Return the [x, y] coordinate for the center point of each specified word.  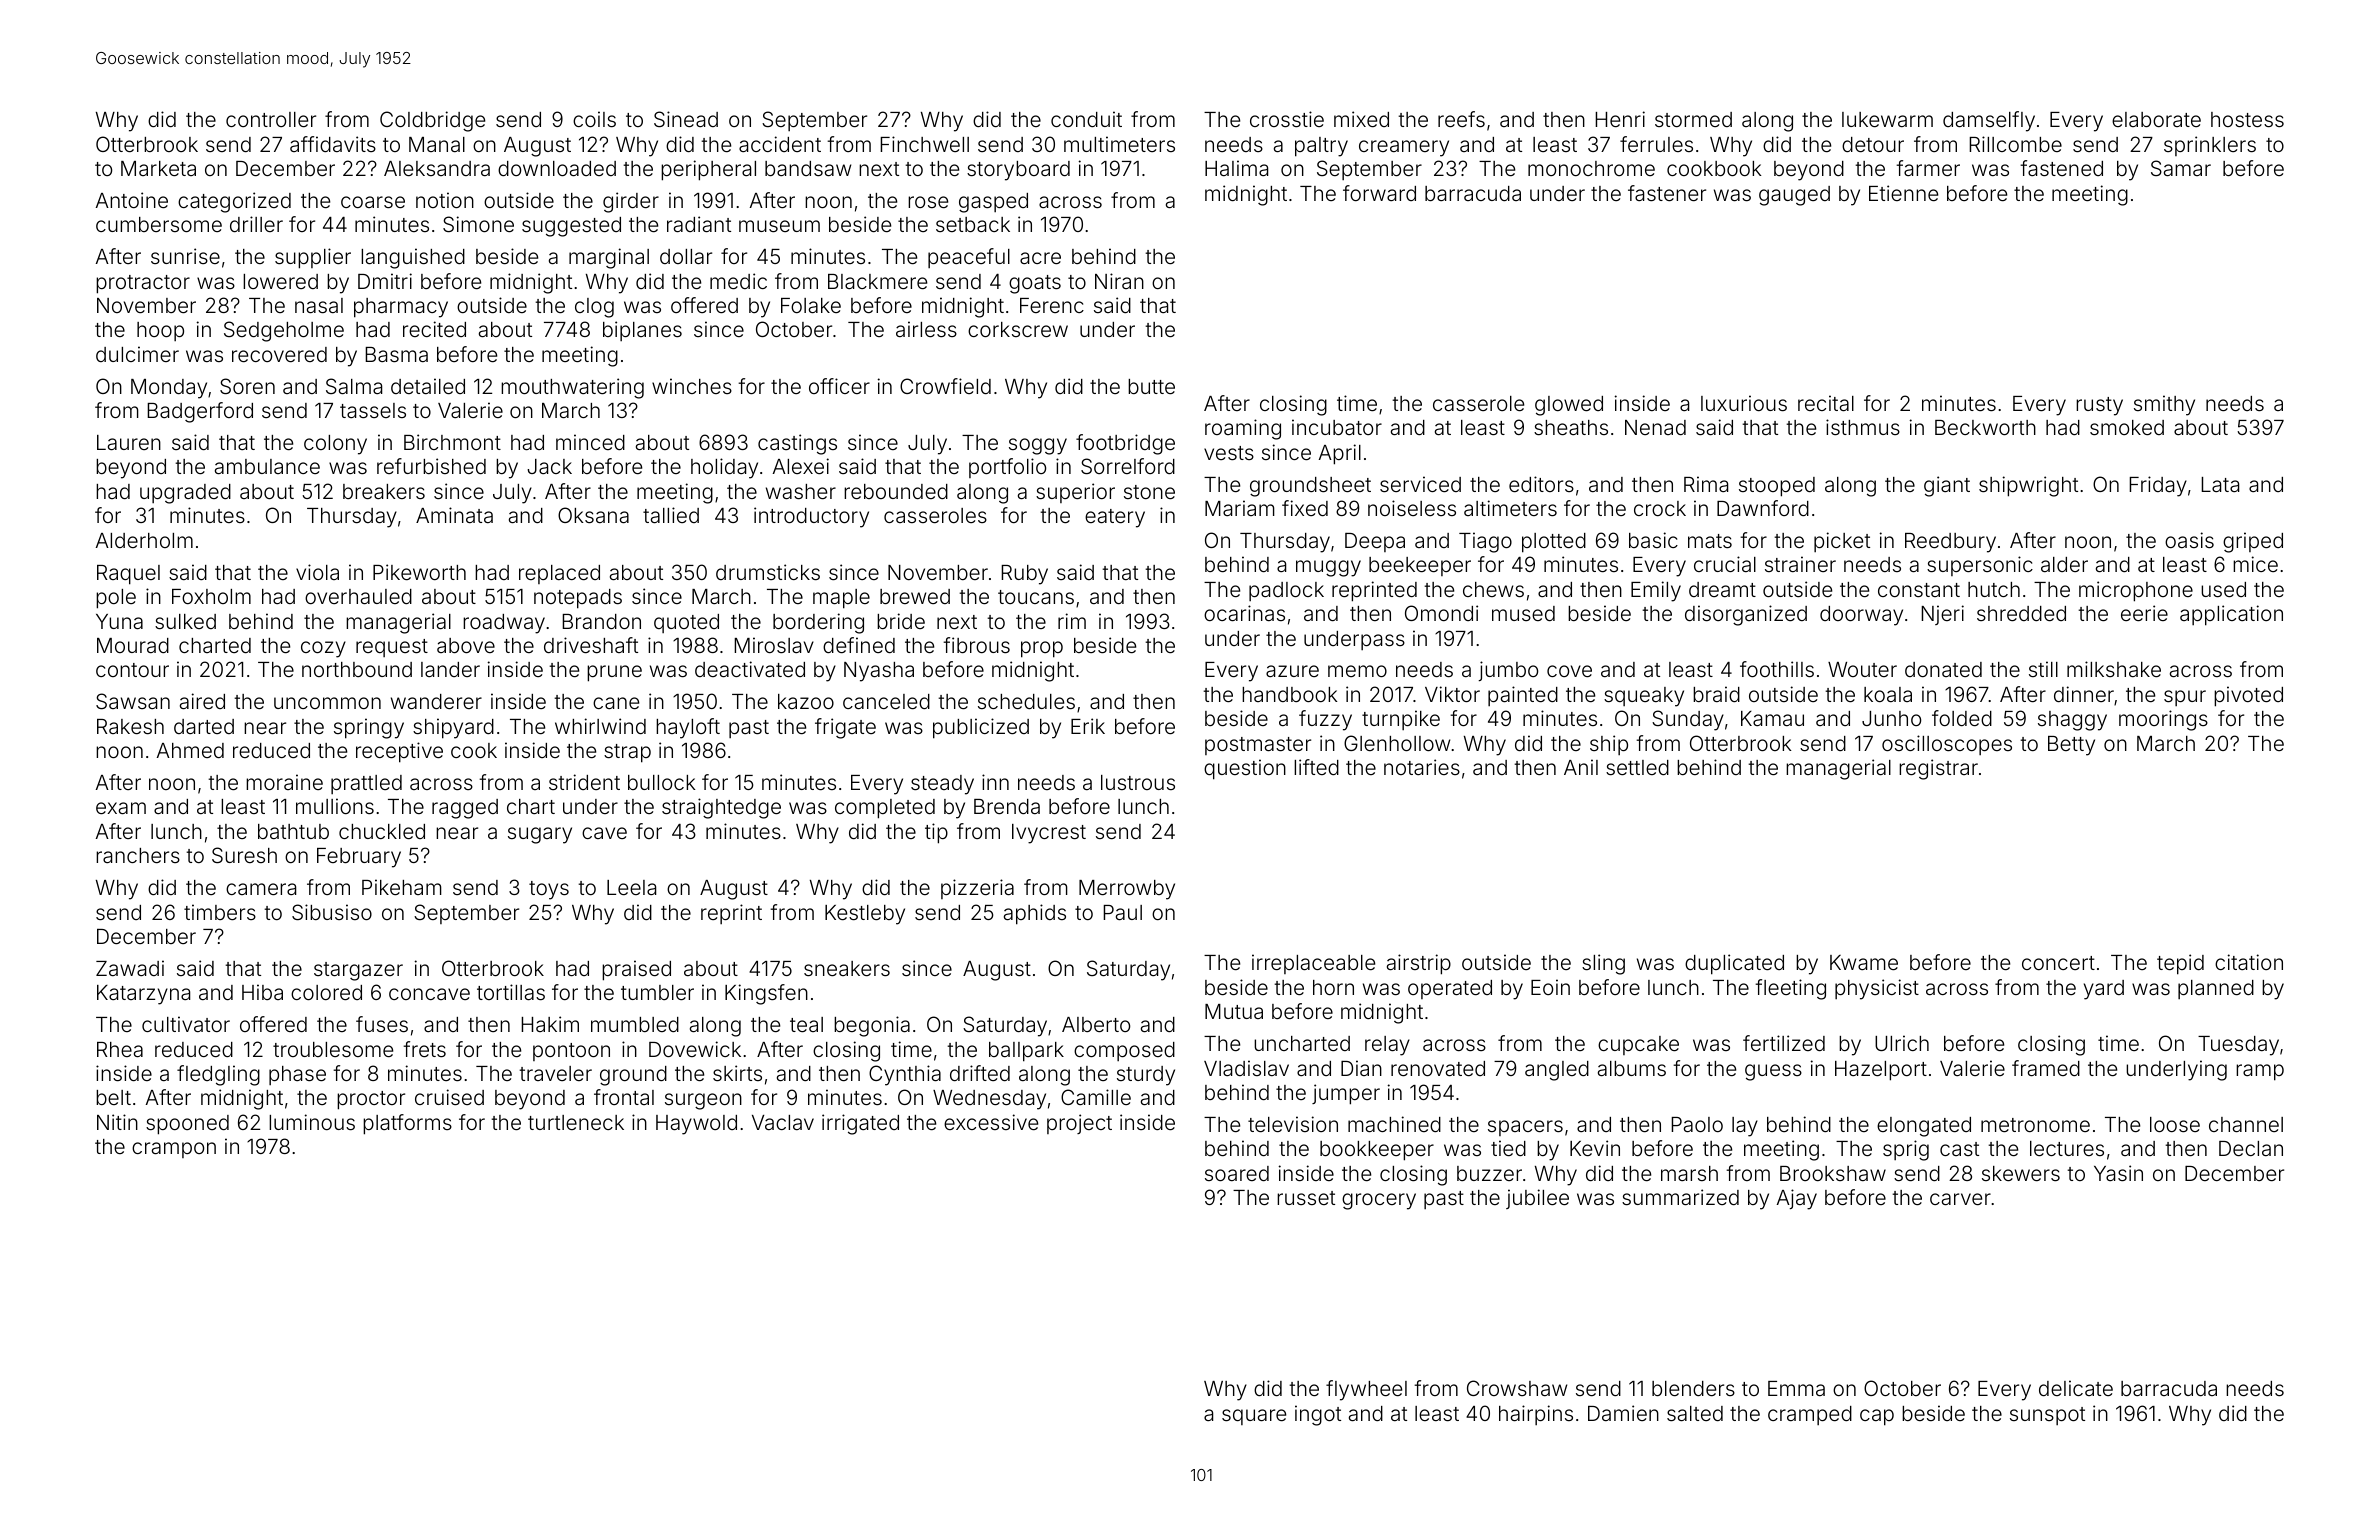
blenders [1693, 1388]
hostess [2247, 119]
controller [271, 119]
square [1254, 1417]
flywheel [1366, 1390]
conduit [1086, 119]
